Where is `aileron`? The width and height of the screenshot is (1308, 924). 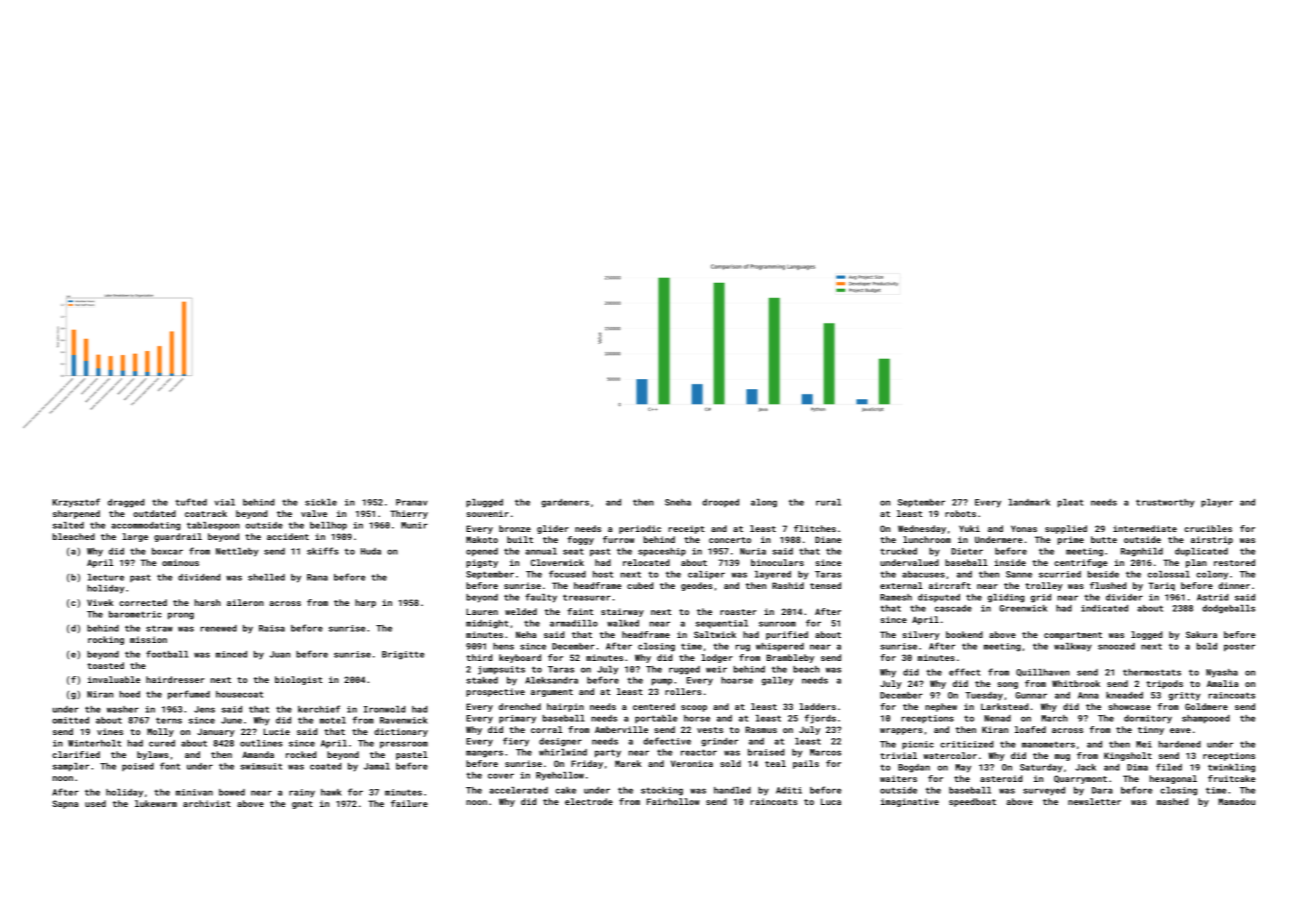 aileron is located at coordinates (245, 602).
